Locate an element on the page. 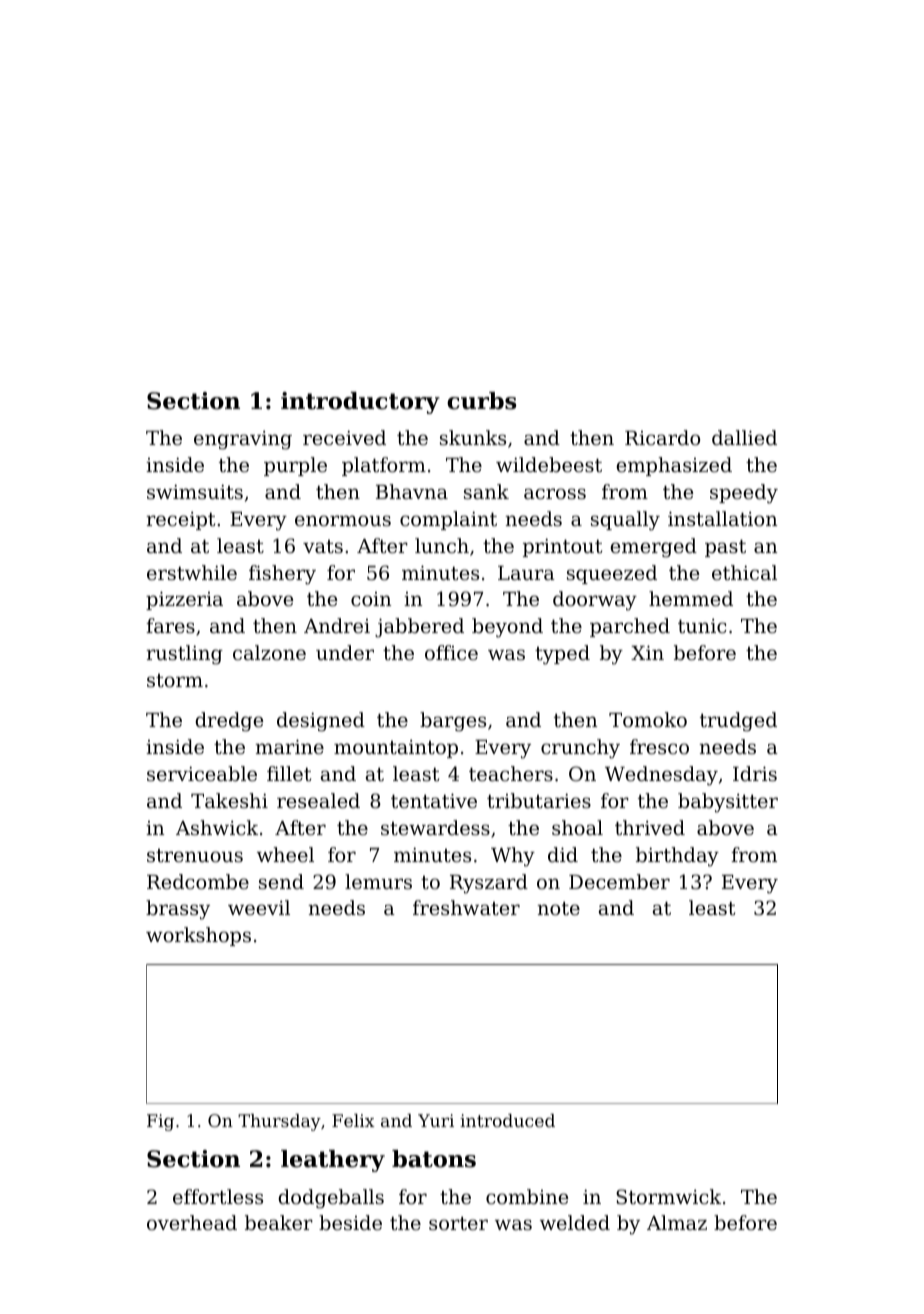 This page has height=1314, width=924. batons is located at coordinates (434, 1159).
